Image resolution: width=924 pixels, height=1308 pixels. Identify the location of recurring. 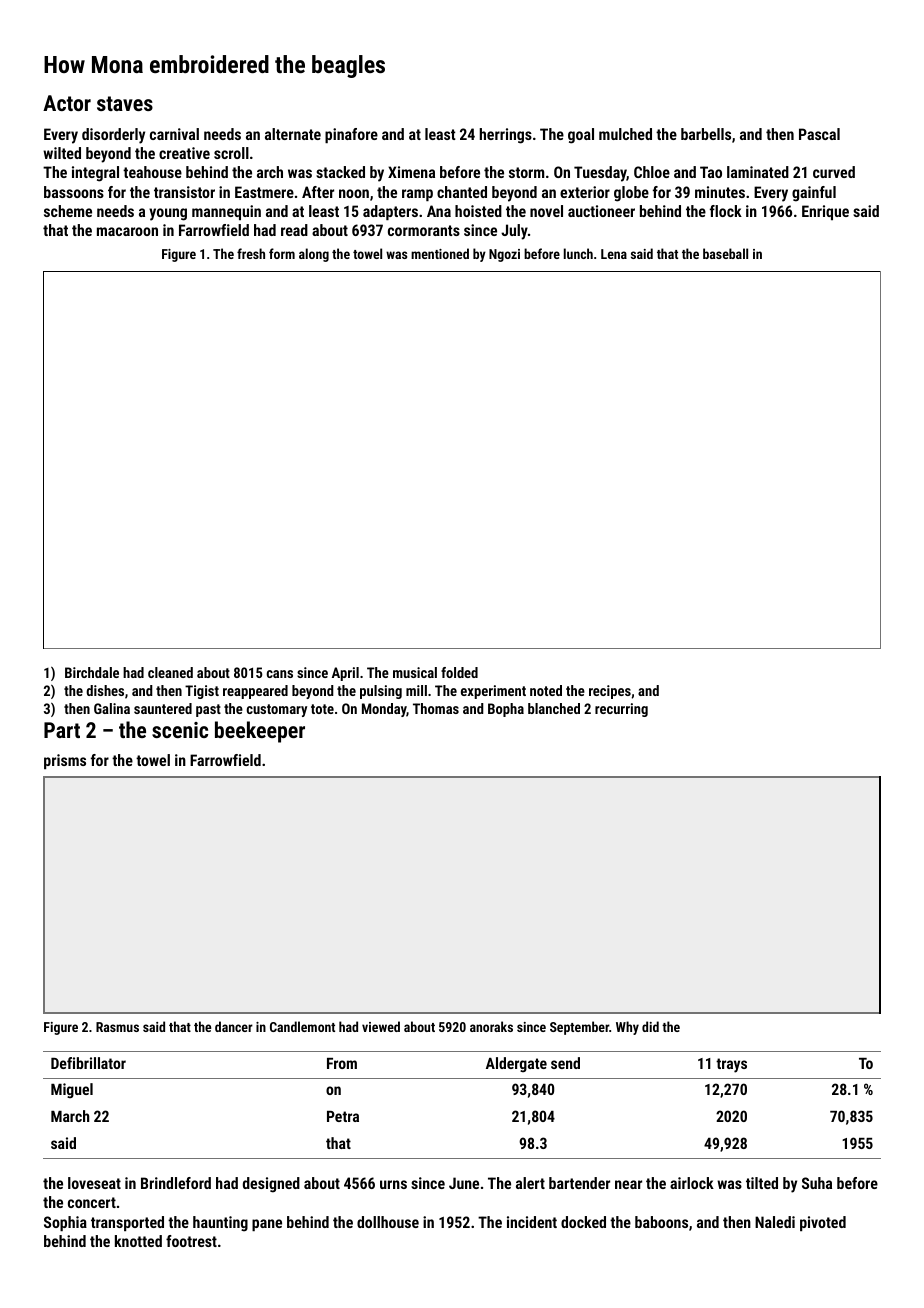
(621, 710).
